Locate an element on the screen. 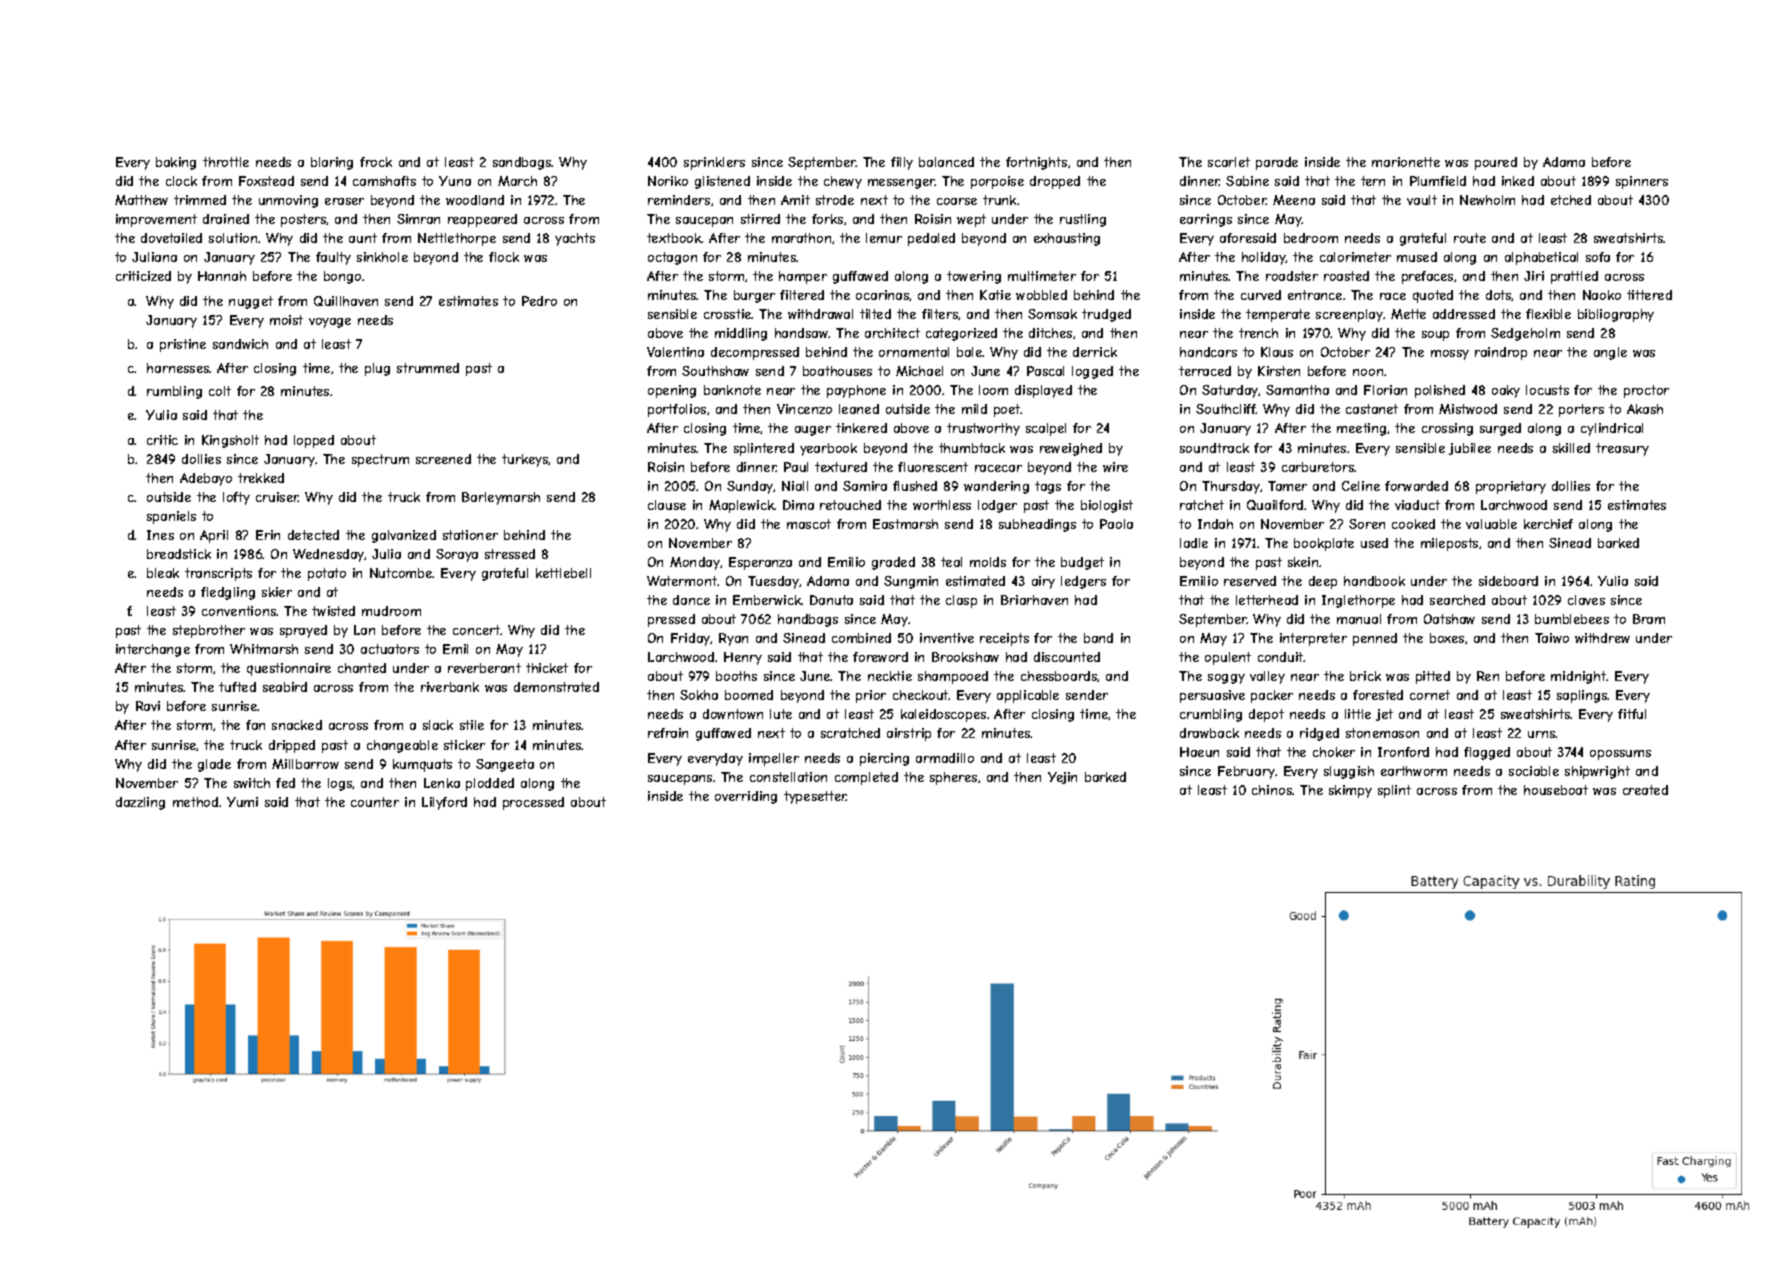 The height and width of the screenshot is (1265, 1789). skilled is located at coordinates (1571, 448).
